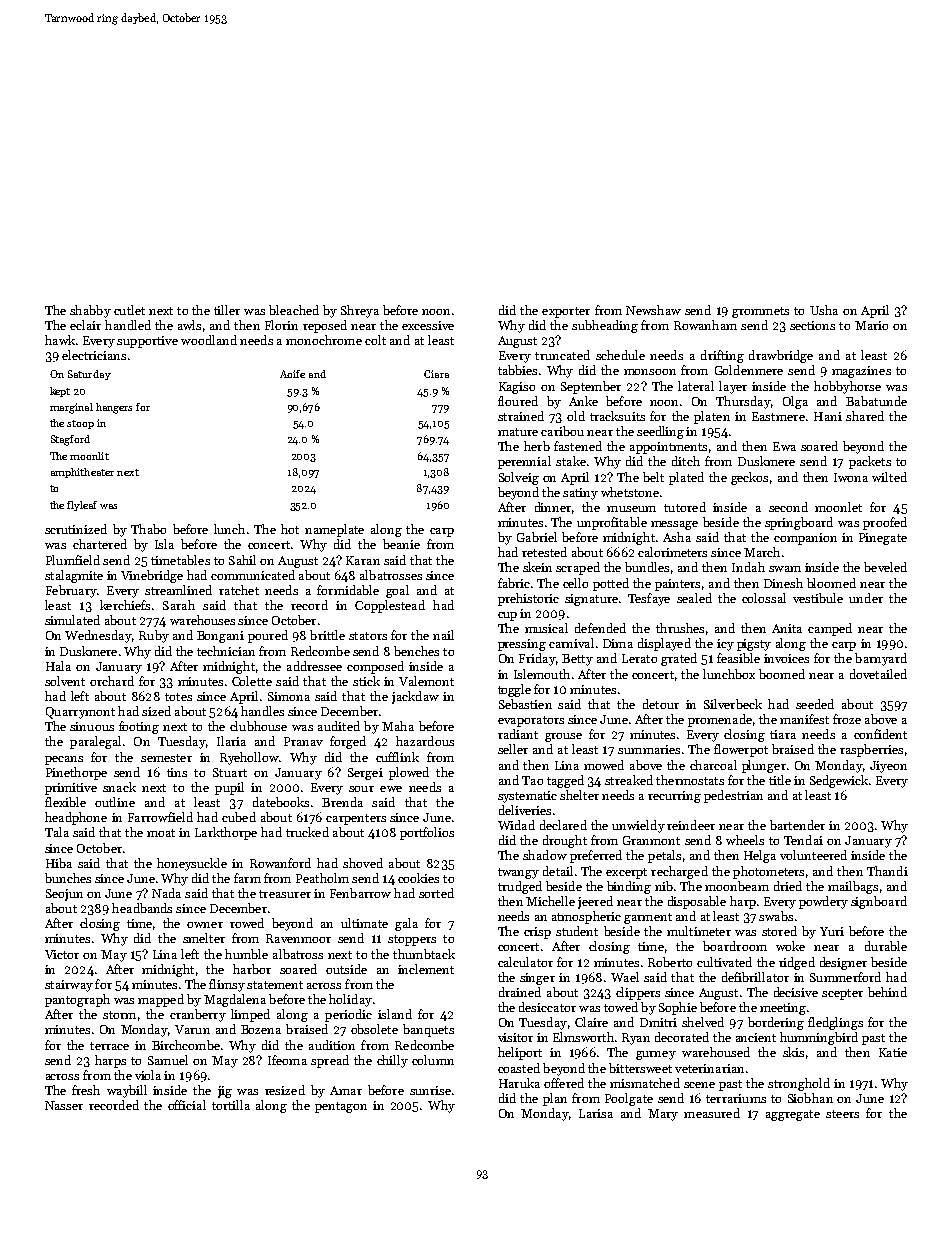  Describe the element at coordinates (95, 742) in the screenshot. I see `paralegal` at that location.
